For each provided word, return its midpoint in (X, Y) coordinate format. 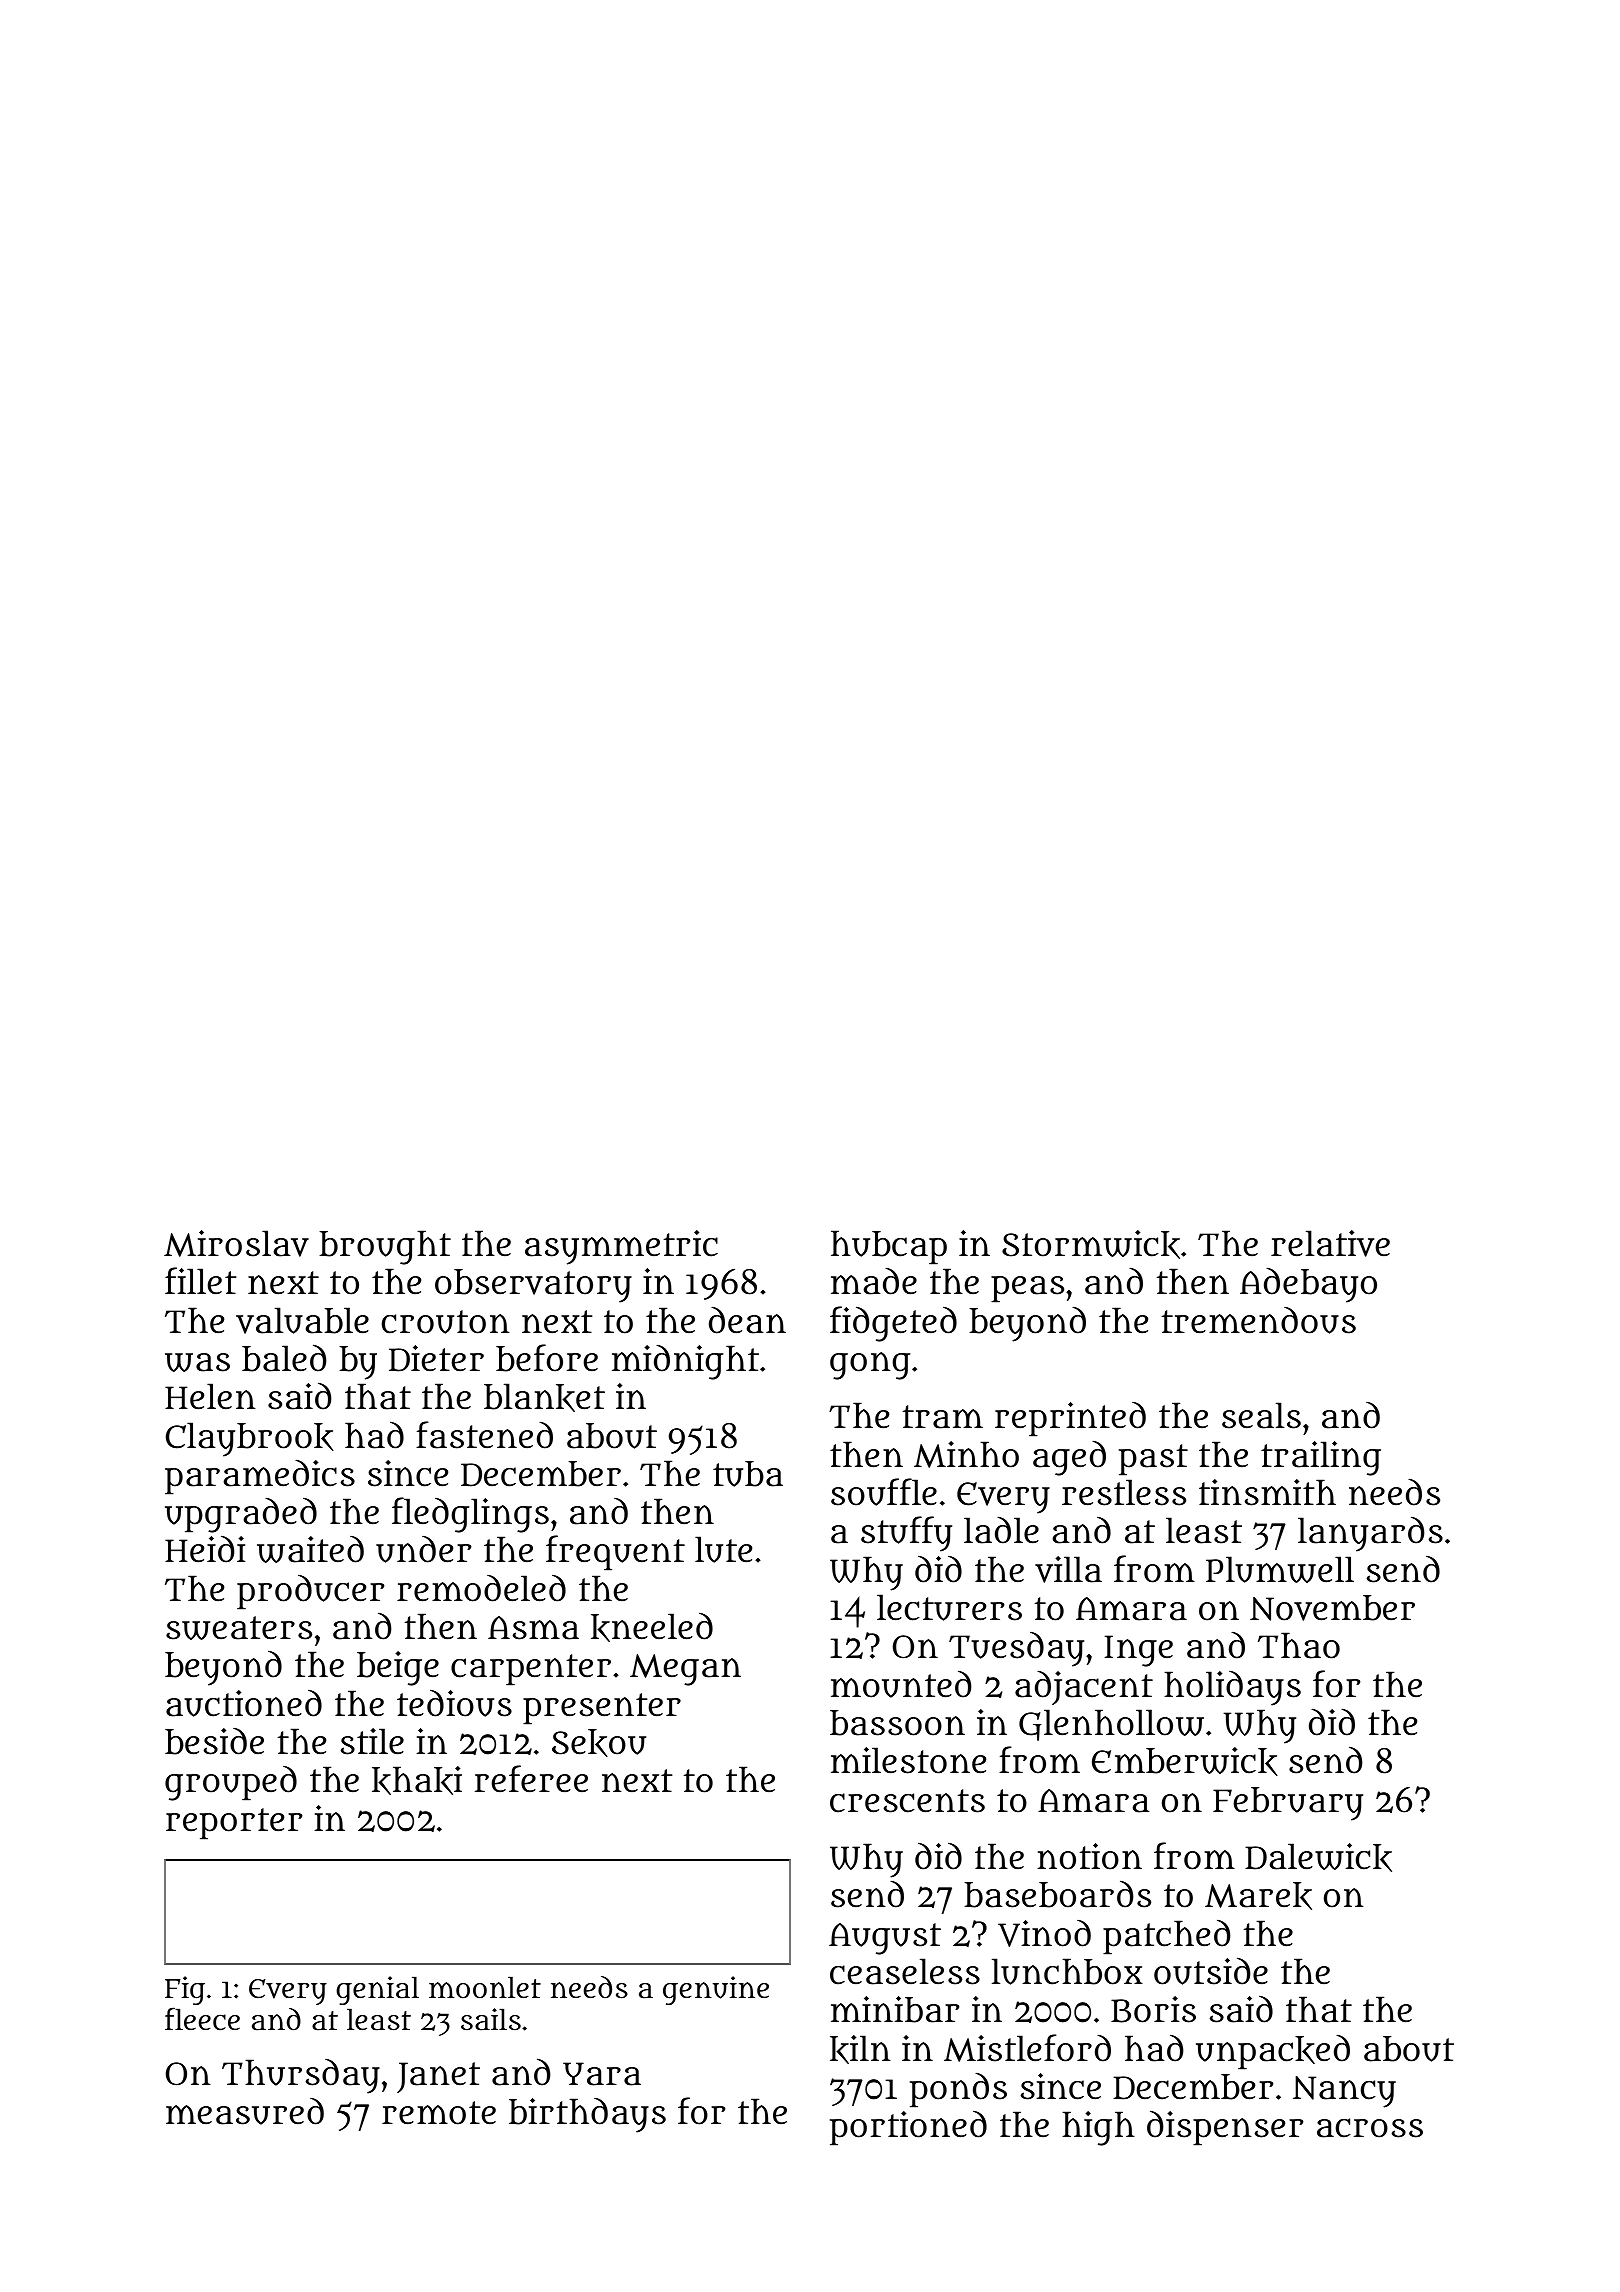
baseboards (1057, 1894)
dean (747, 1320)
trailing (1321, 1458)
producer (310, 1592)
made (874, 1281)
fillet (201, 1281)
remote (439, 2113)
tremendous (1259, 1320)
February (1288, 1804)
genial (377, 1990)
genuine (716, 1990)
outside (1211, 1971)
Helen (210, 1396)
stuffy (906, 1534)
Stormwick (1091, 1244)
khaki (417, 1780)
